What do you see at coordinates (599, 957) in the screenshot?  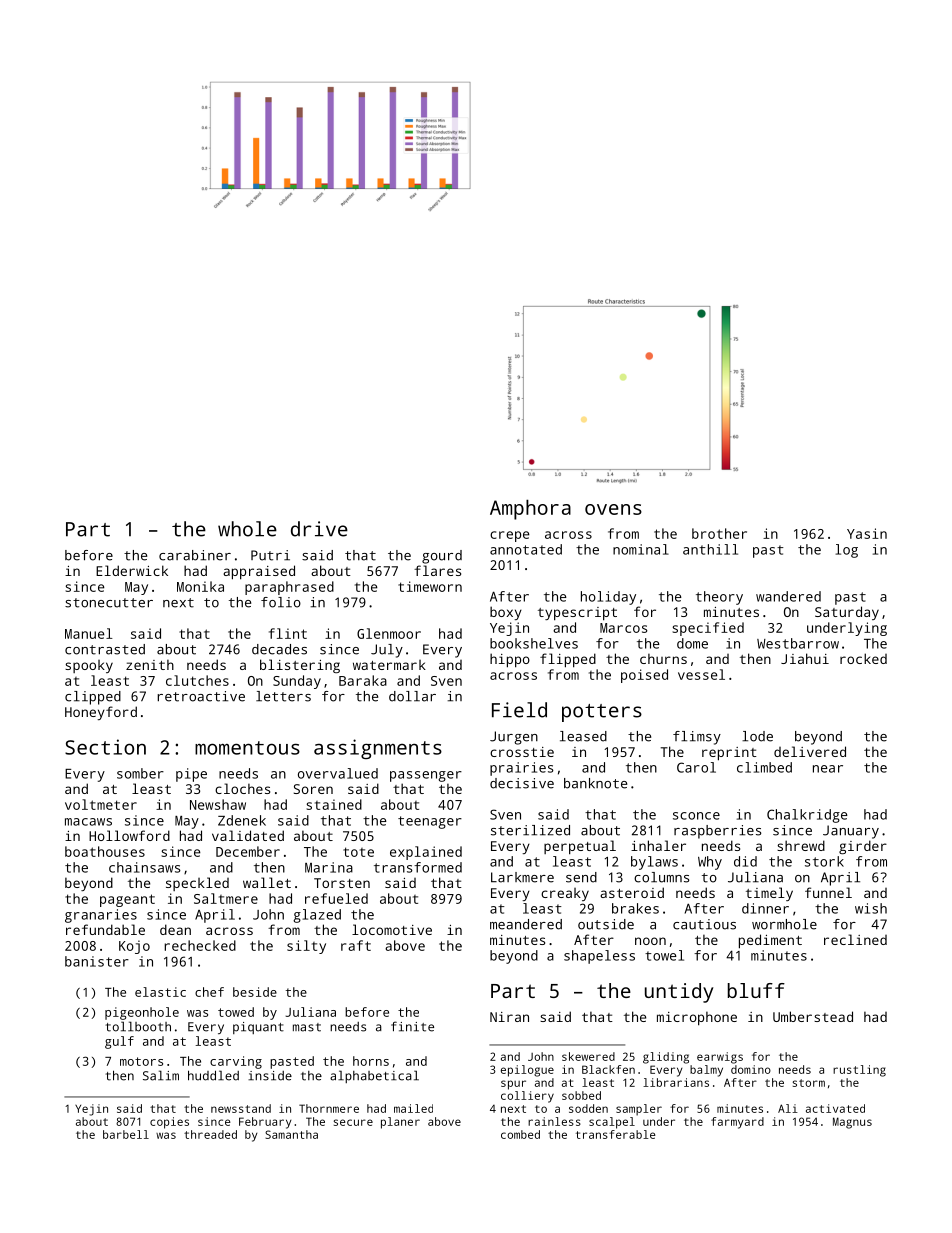 I see `shapeless` at bounding box center [599, 957].
